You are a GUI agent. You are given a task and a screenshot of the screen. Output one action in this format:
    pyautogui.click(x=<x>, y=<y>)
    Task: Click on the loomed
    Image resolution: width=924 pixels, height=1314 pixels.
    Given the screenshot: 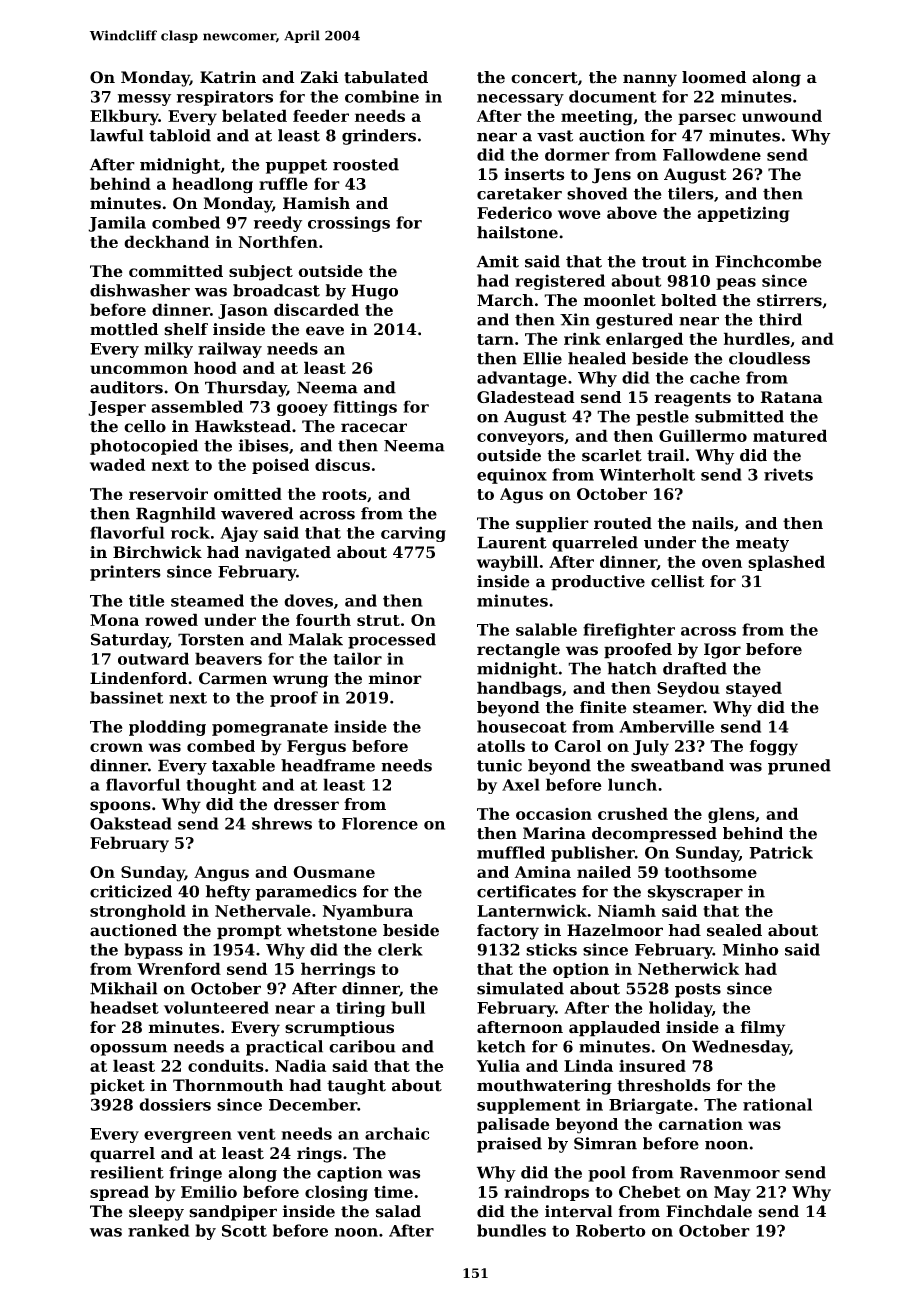 What is the action you would take?
    pyautogui.click(x=714, y=77)
